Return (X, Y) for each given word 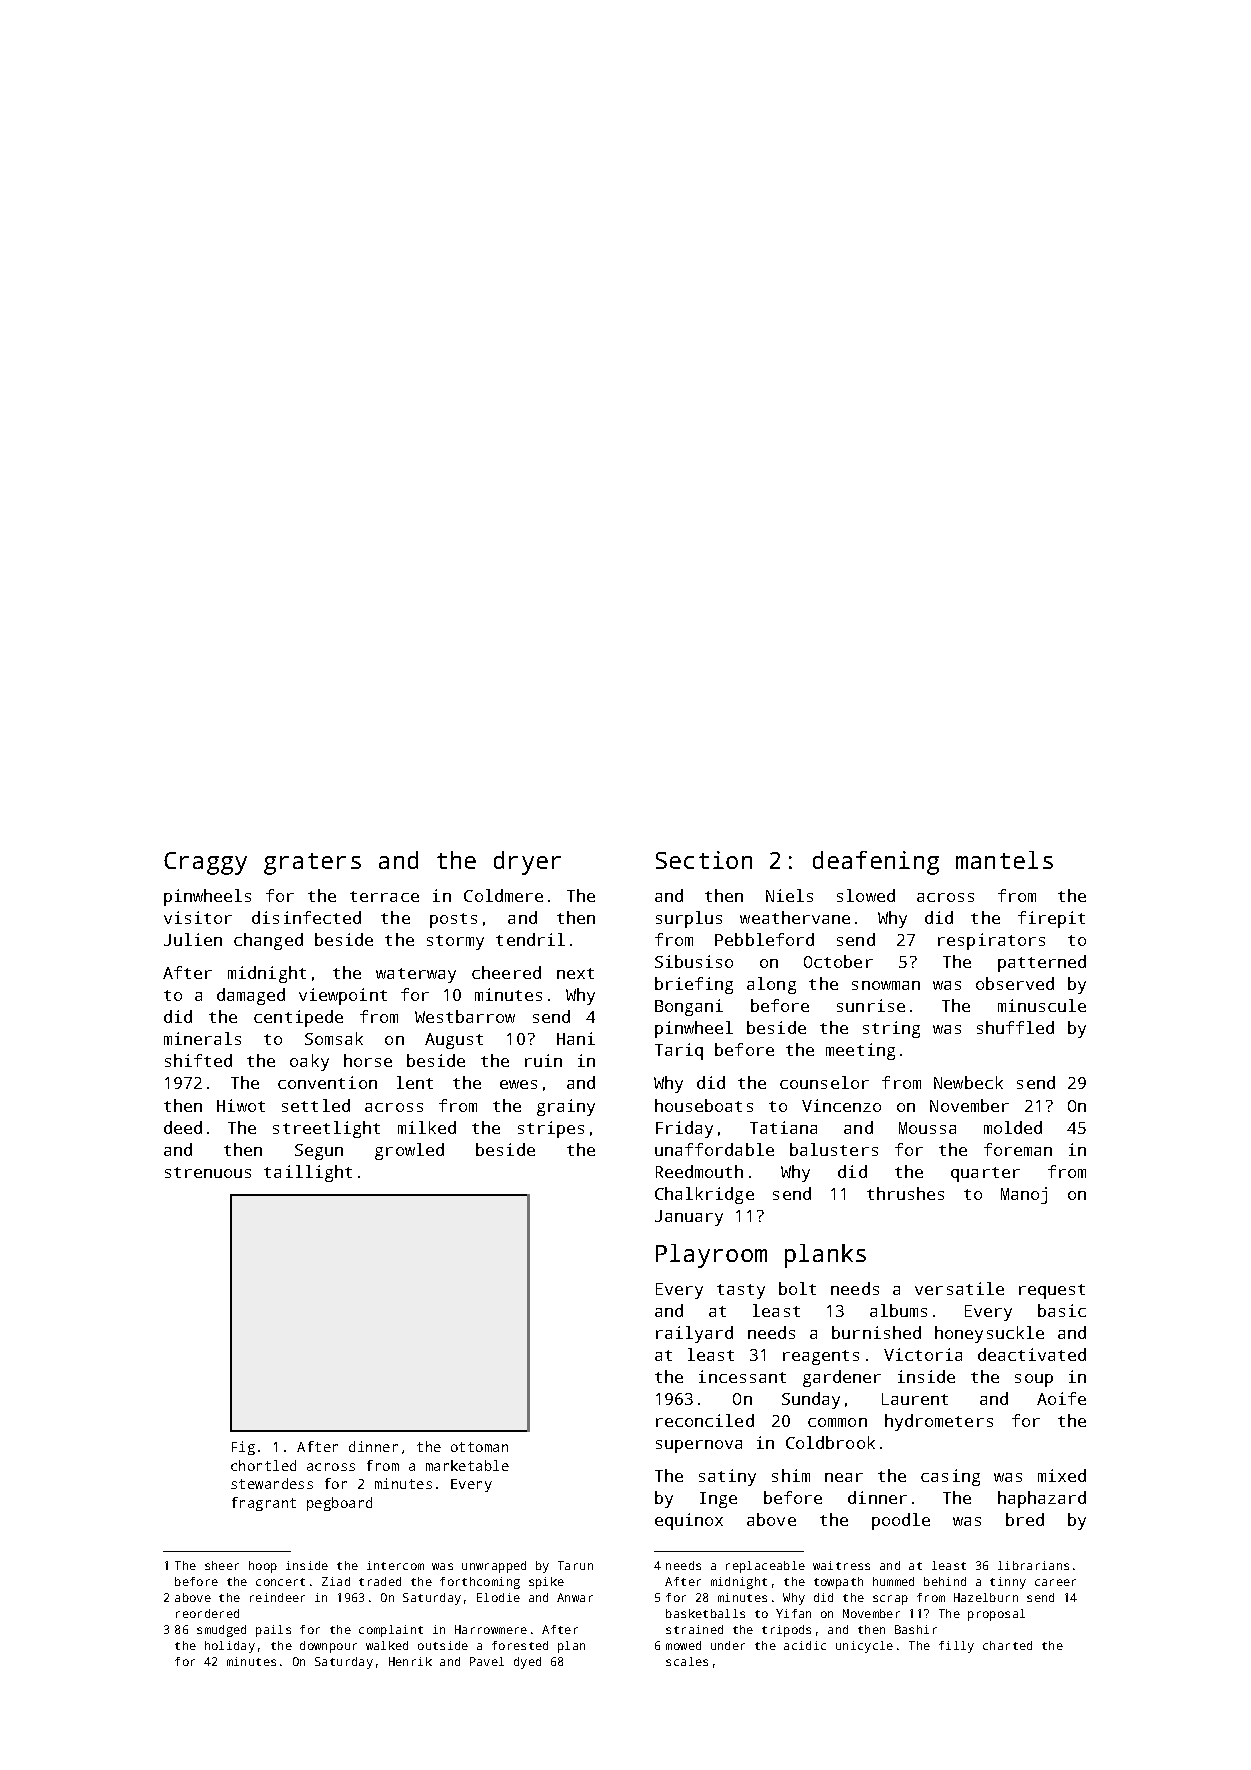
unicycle (864, 1647)
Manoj (1024, 1195)
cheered (506, 972)
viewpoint (343, 996)
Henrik (410, 1661)
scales (687, 1661)
